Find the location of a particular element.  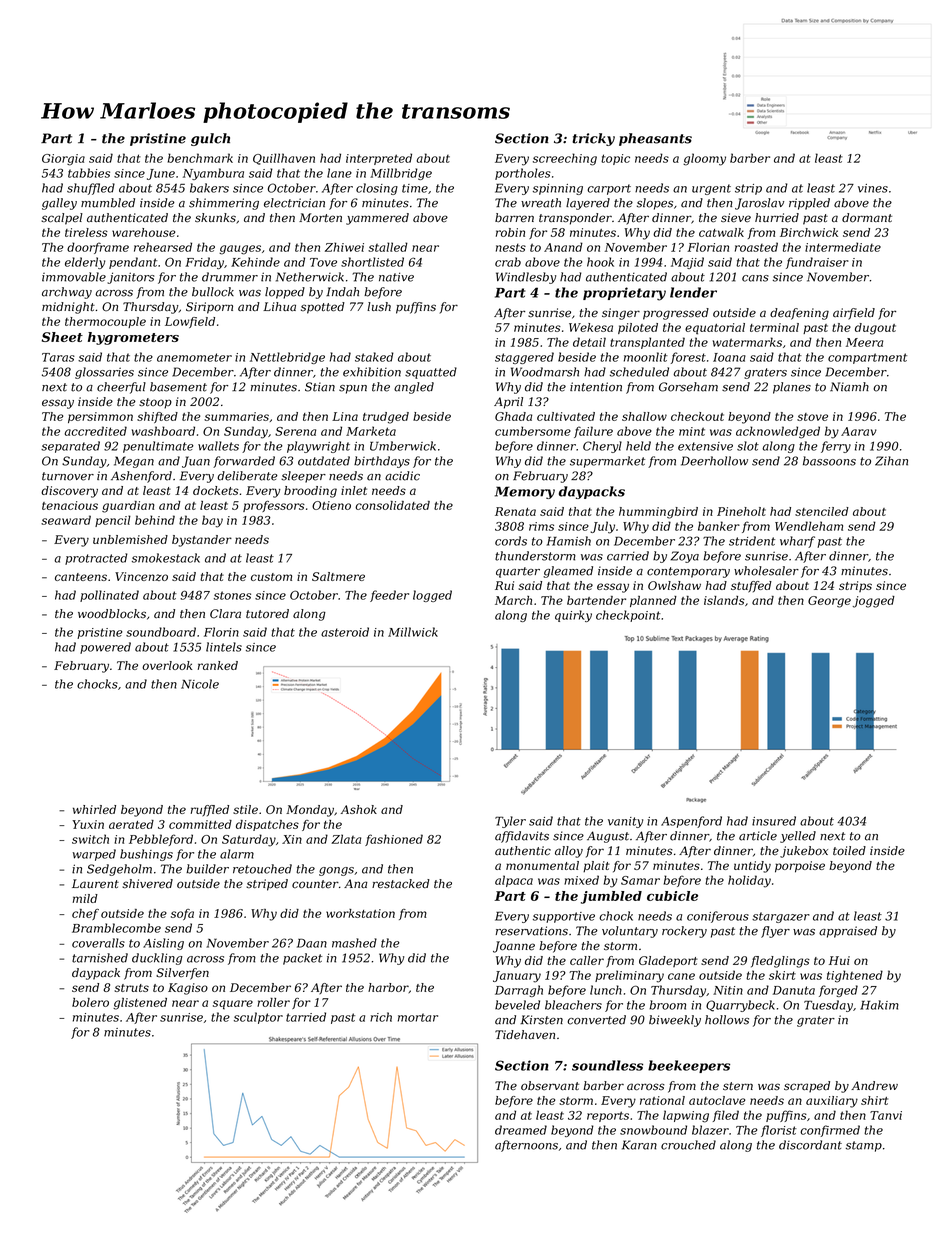

Hamish is located at coordinates (569, 541).
